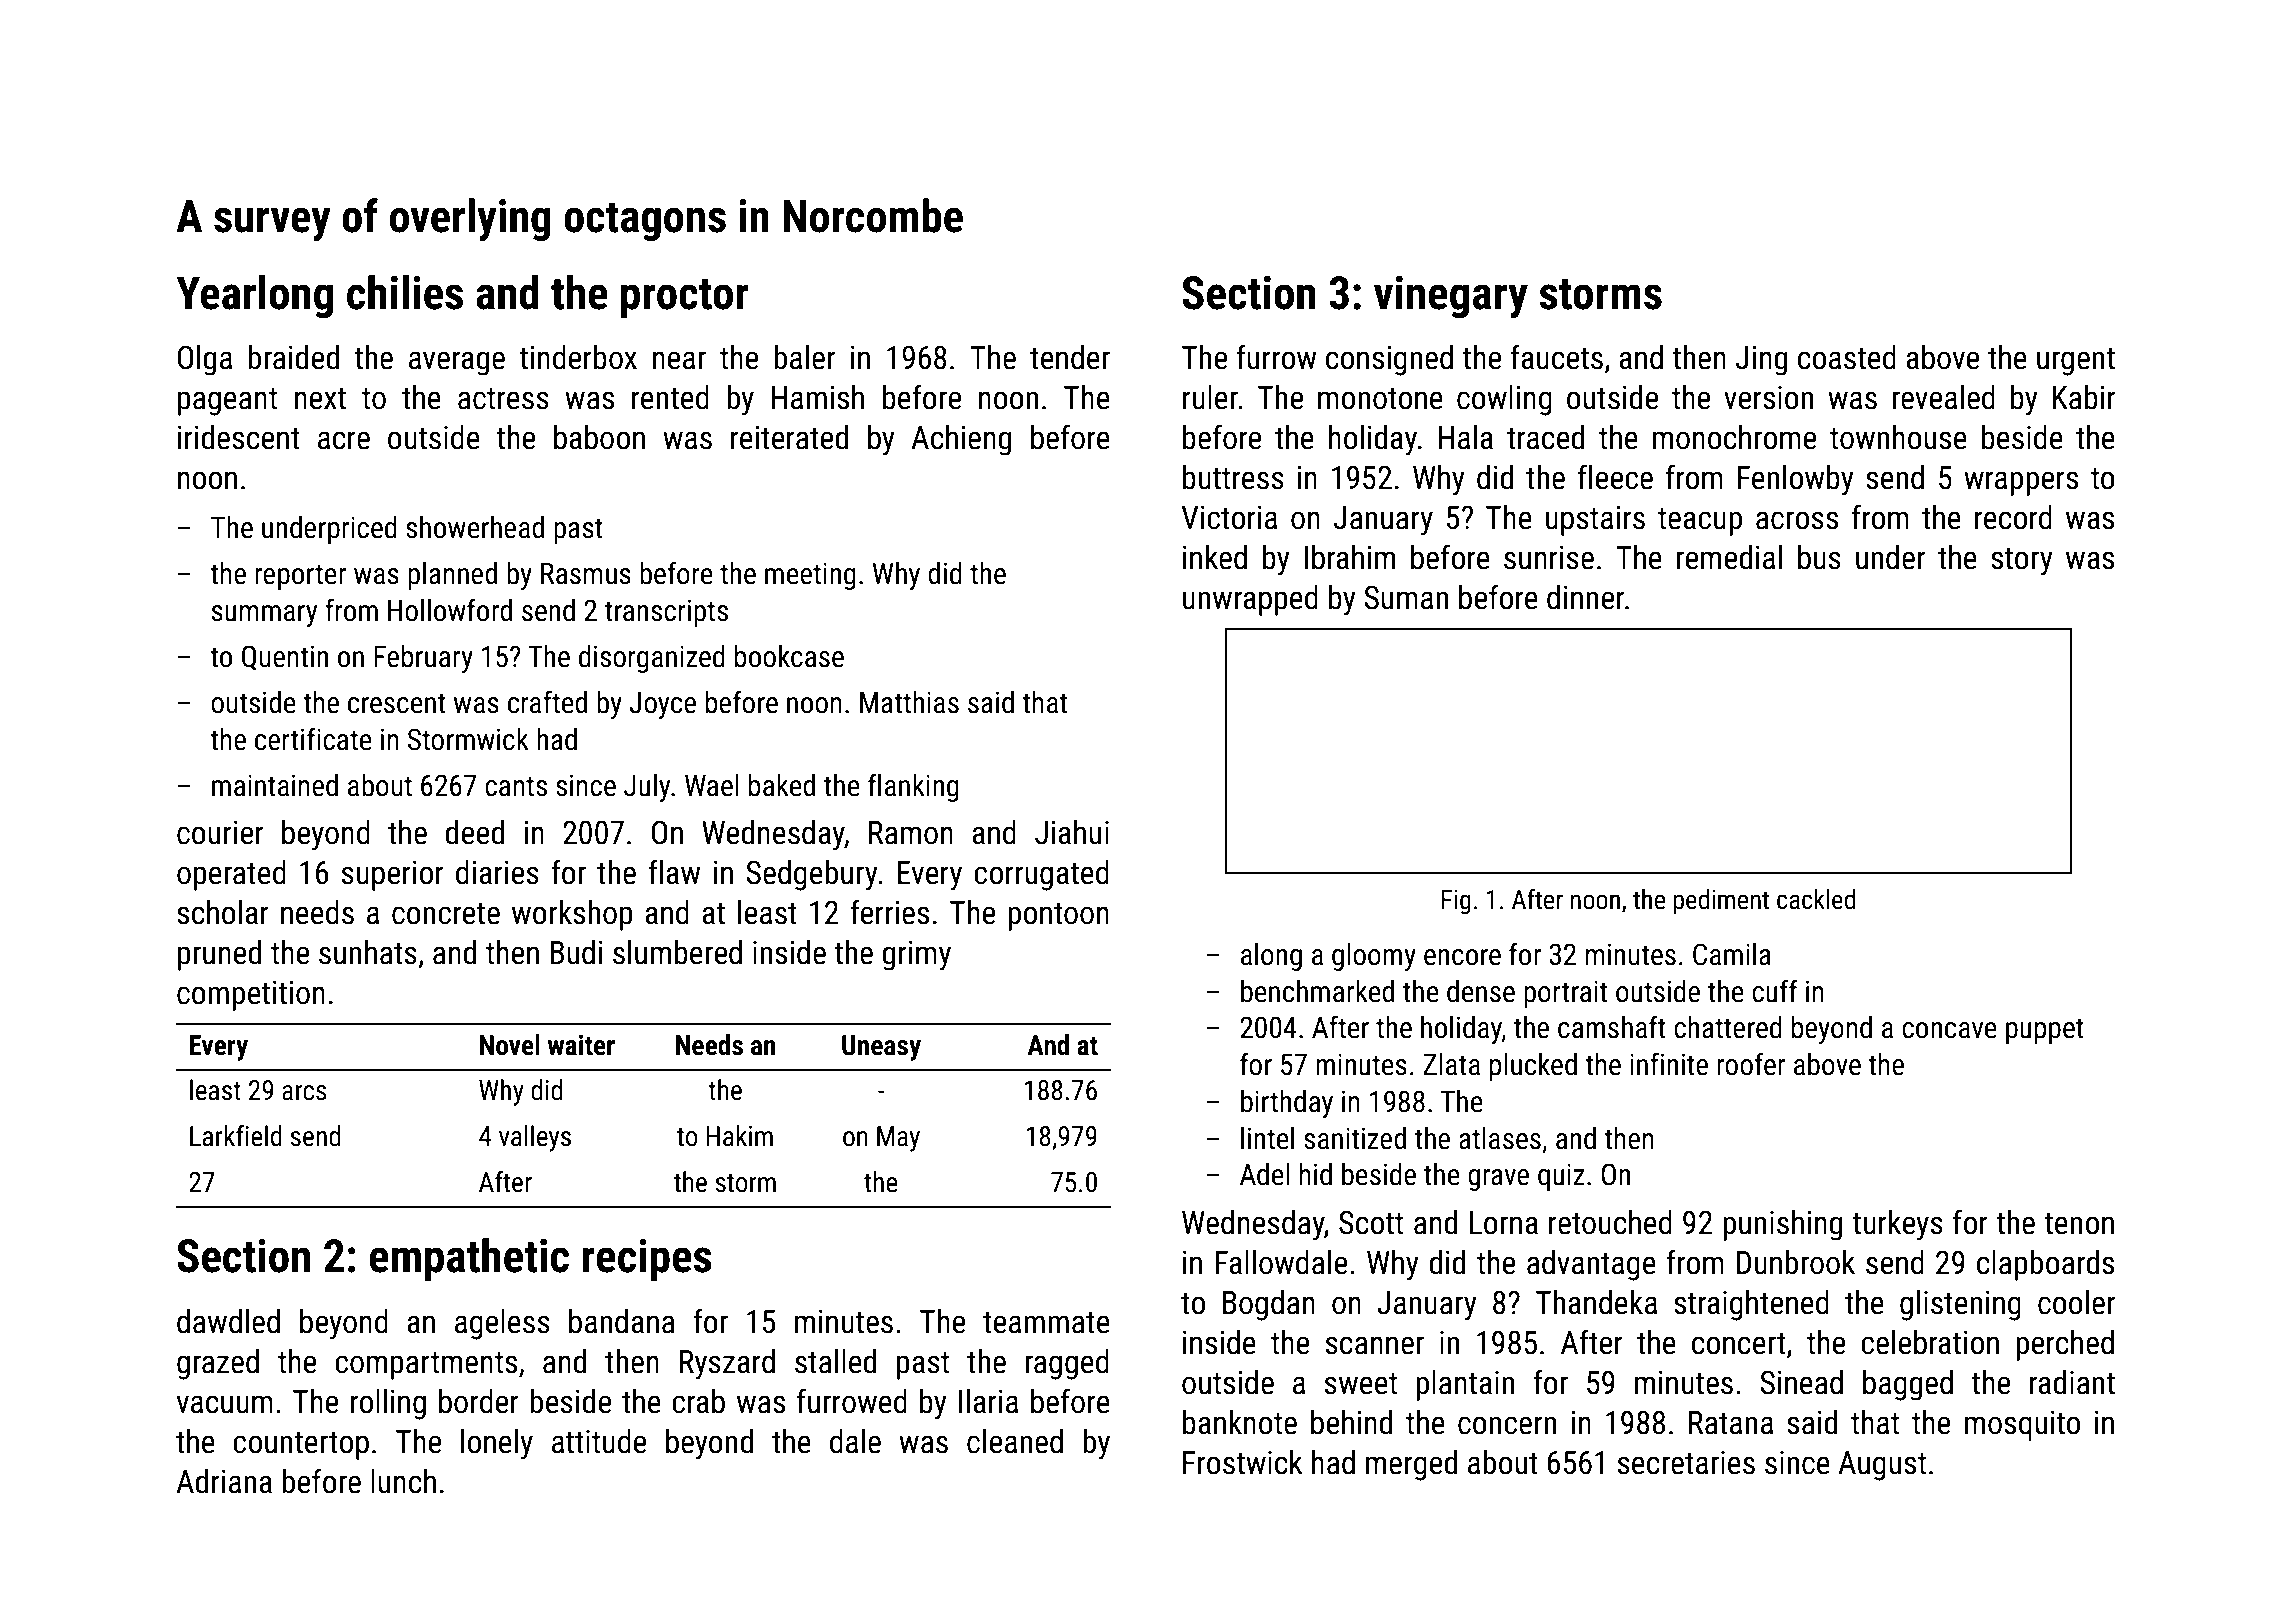 The height and width of the screenshot is (1620, 2292). I want to click on Ratana, so click(1731, 1423).
